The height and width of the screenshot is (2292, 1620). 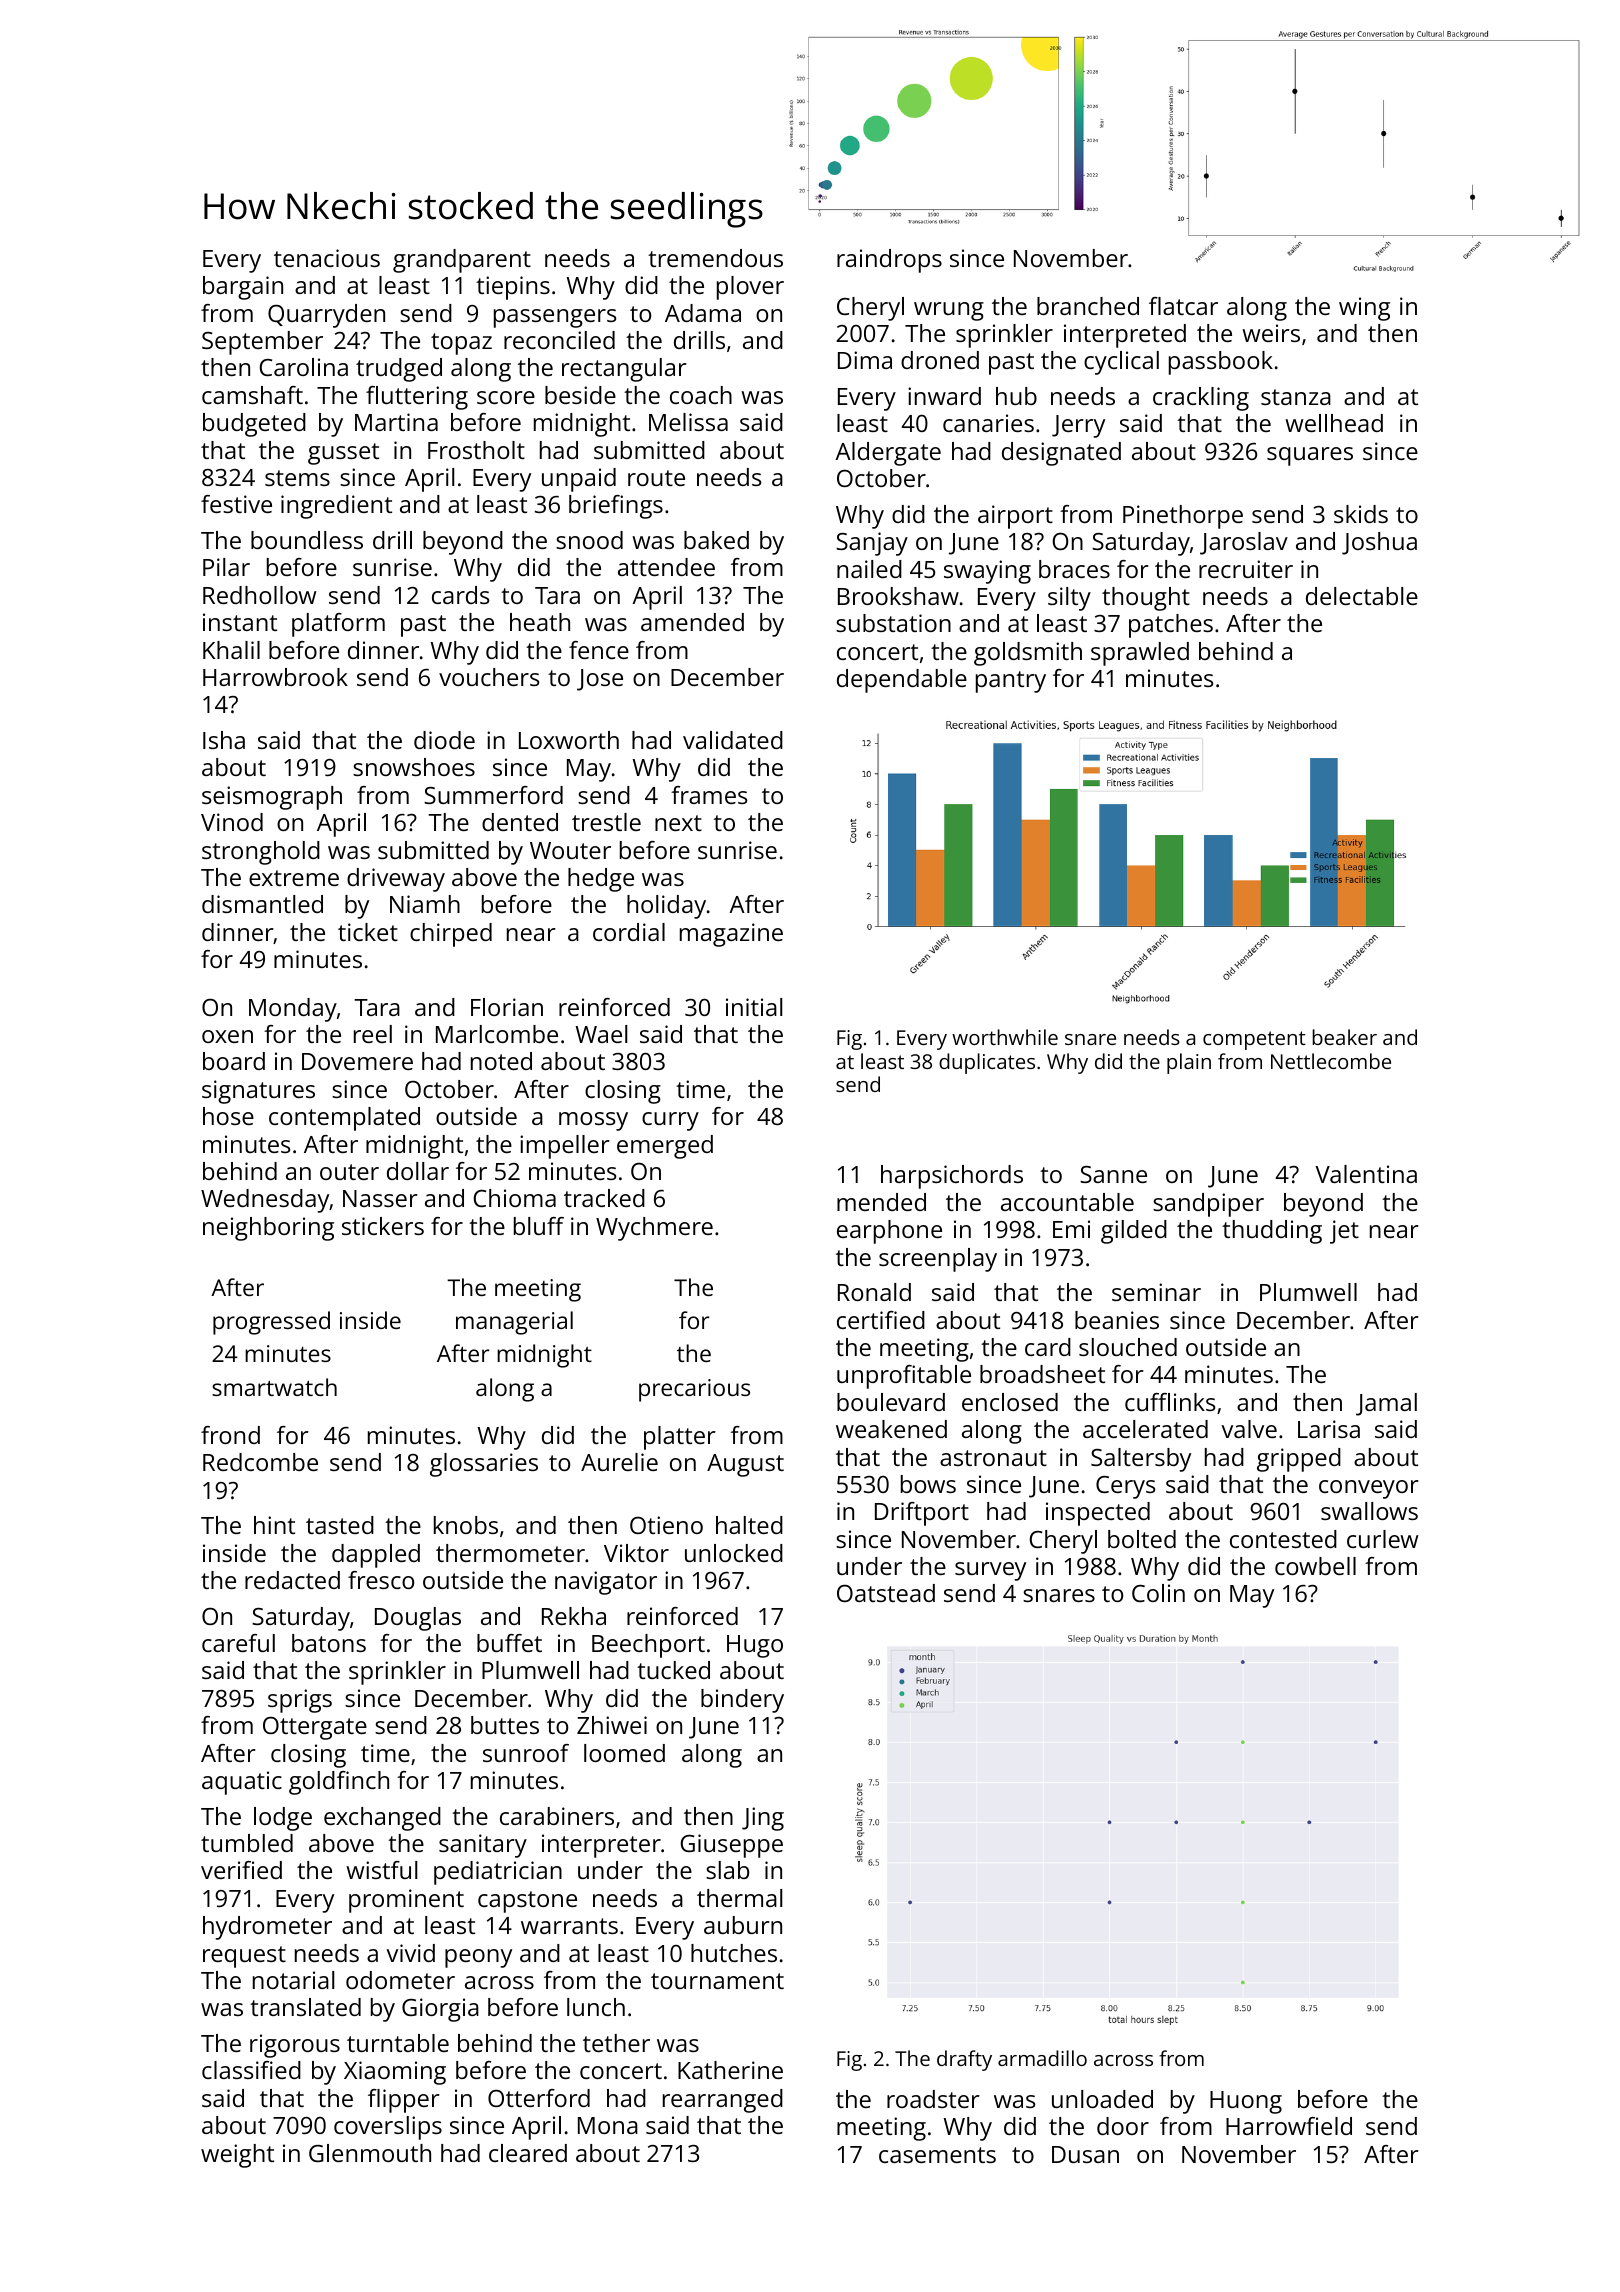 I want to click on dependable, so click(x=902, y=681).
